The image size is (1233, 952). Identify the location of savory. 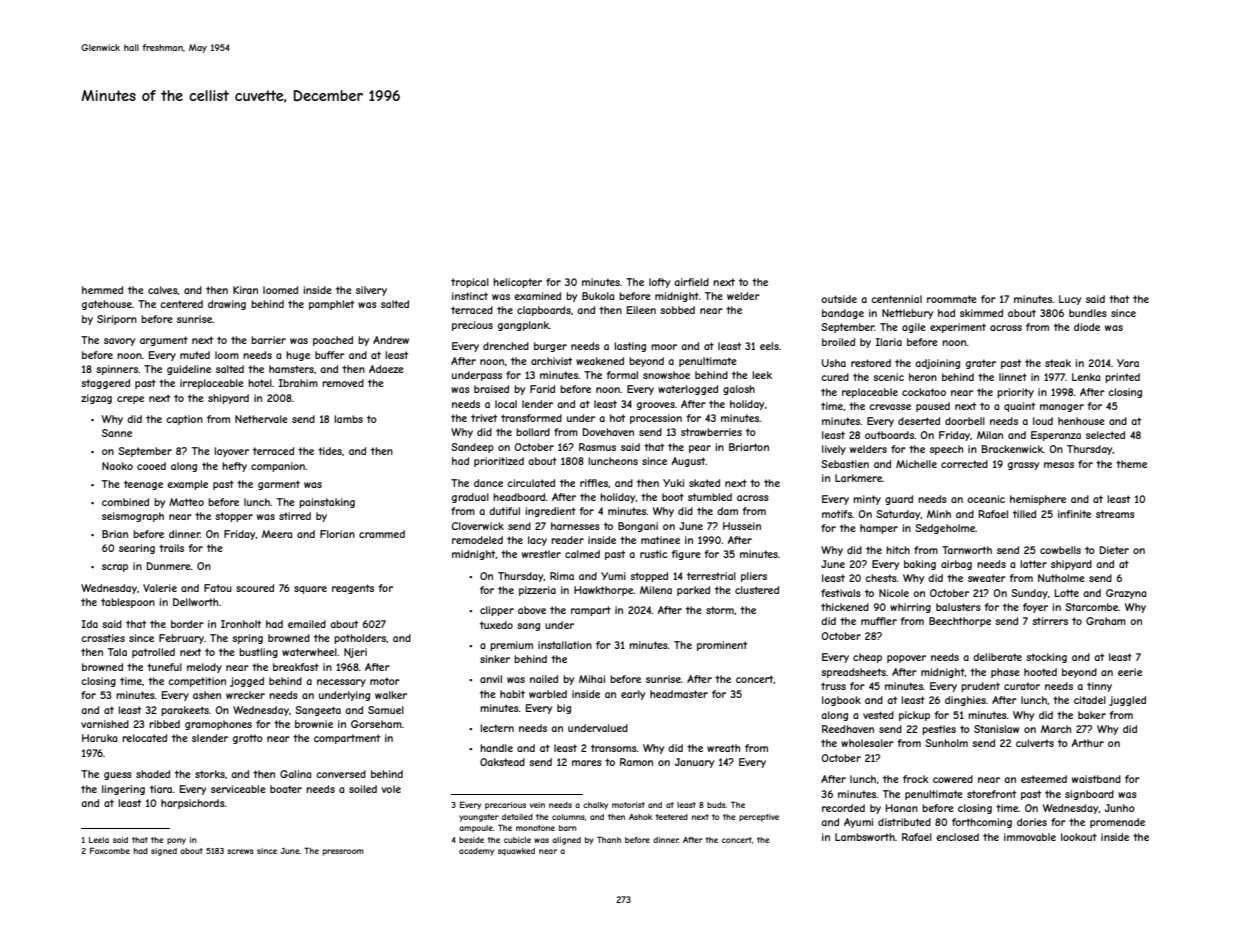
(119, 342).
